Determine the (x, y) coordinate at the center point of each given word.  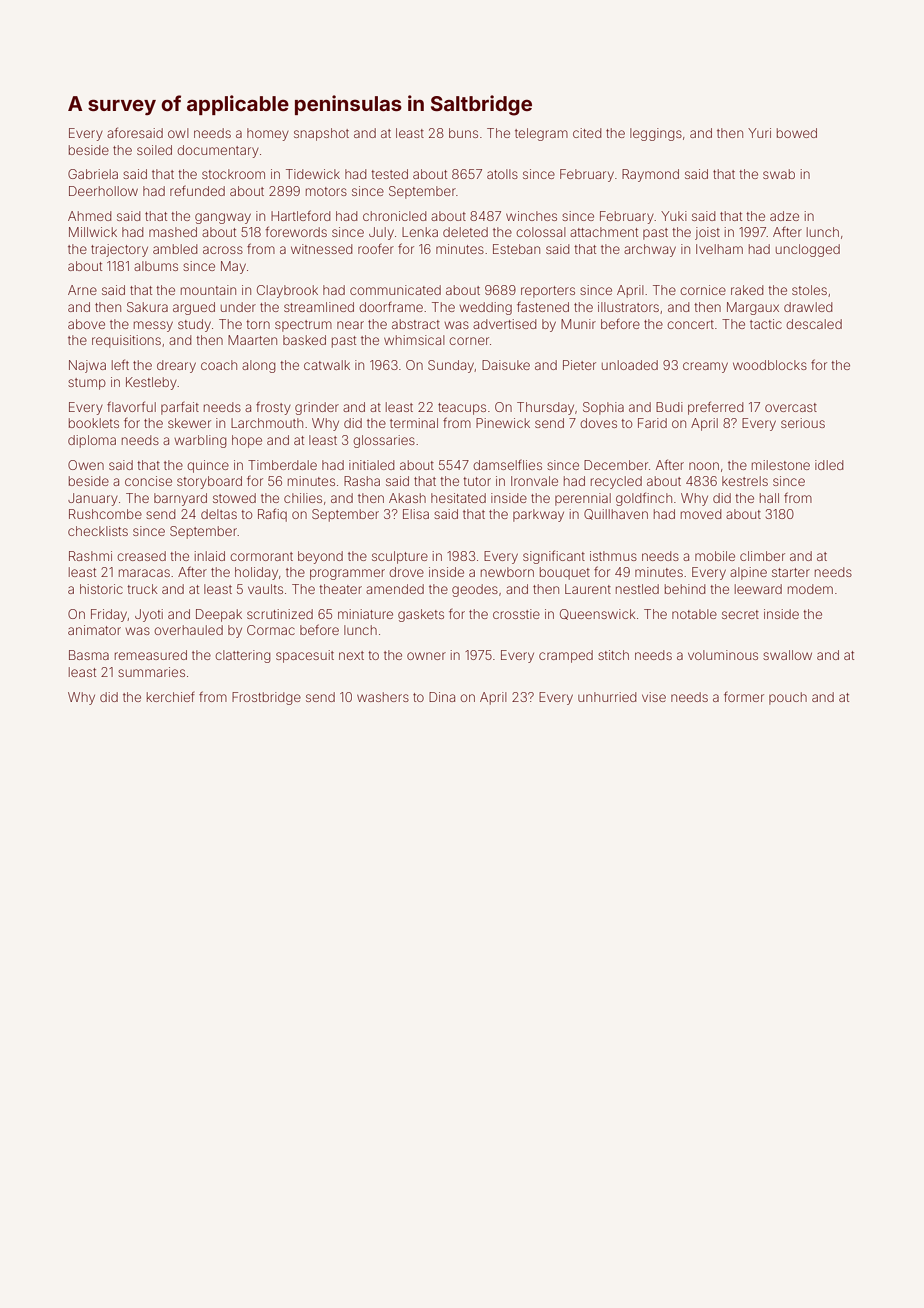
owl (178, 133)
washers (383, 697)
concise (148, 481)
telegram (541, 134)
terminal (414, 423)
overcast (791, 407)
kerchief (171, 697)
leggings (656, 134)
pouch (788, 698)
